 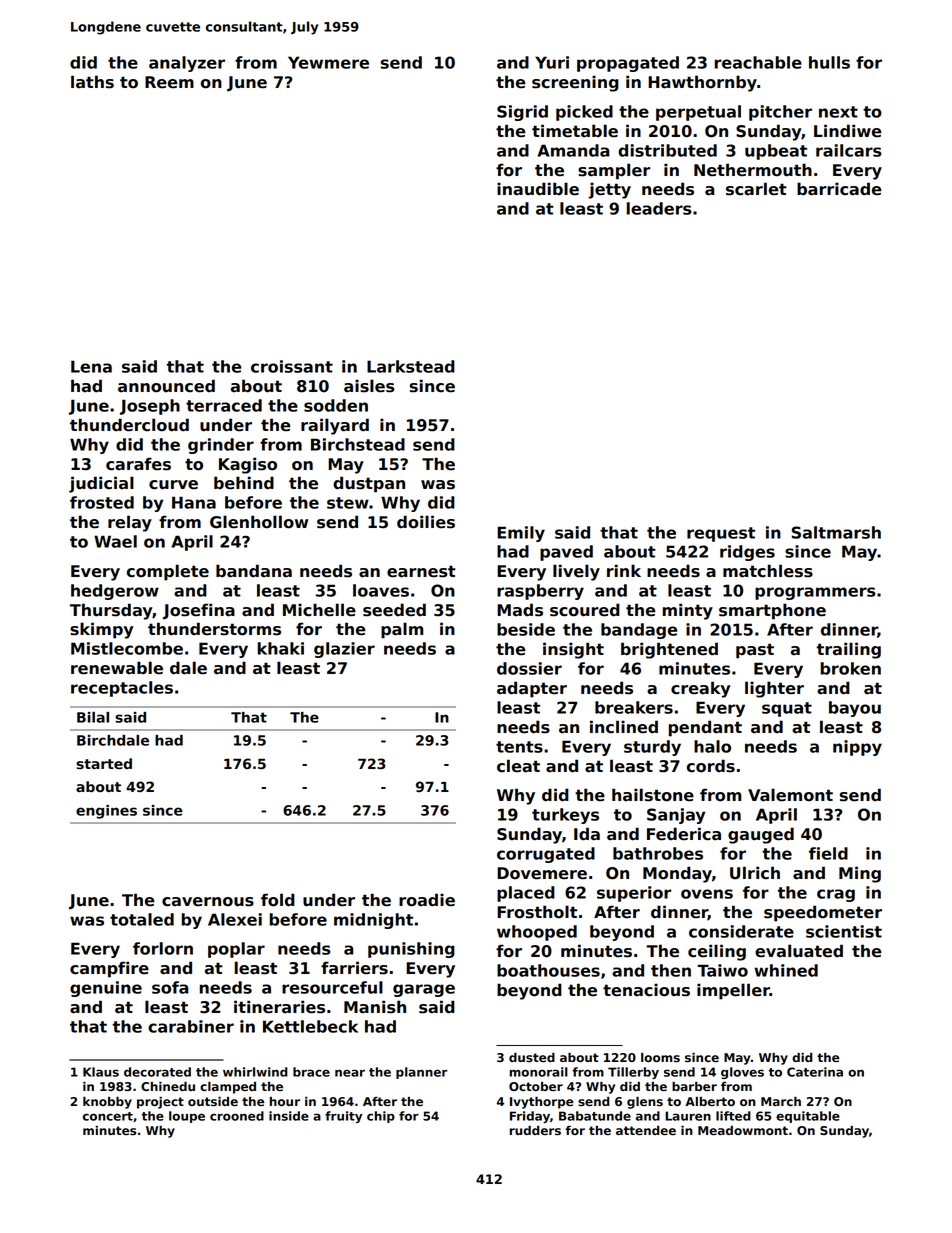 I want to click on analyzer, so click(x=187, y=64).
